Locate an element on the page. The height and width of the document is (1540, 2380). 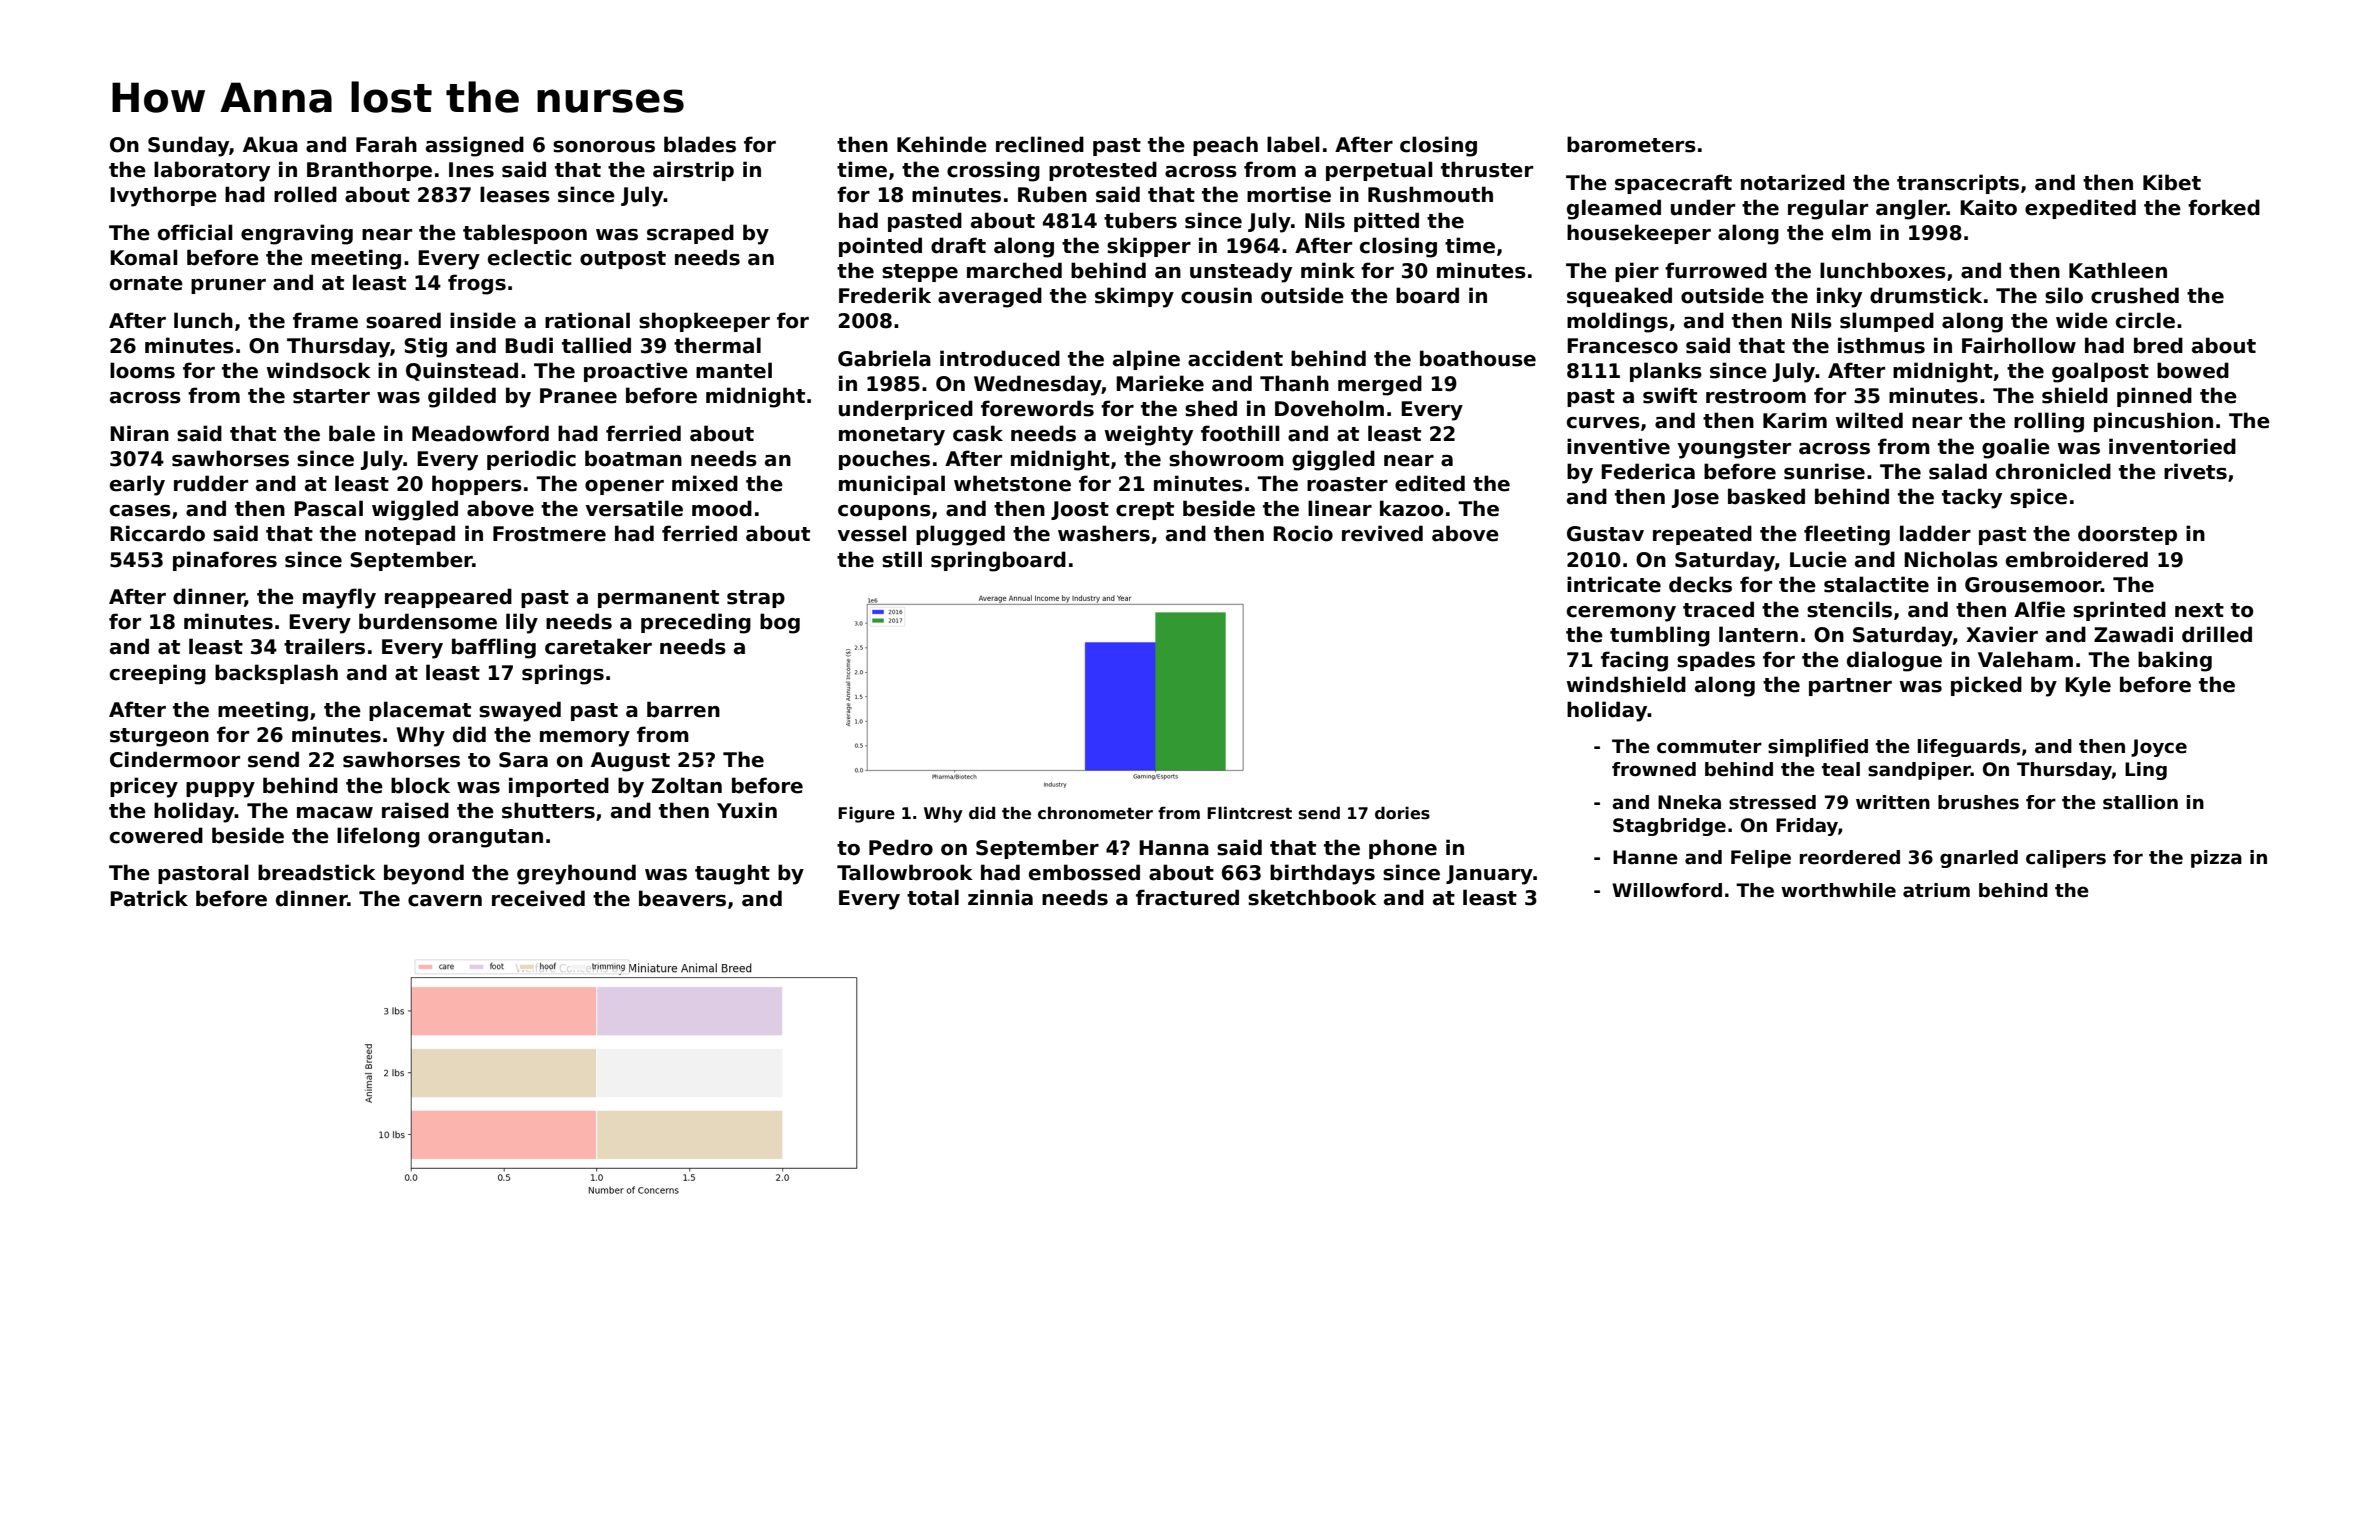
pinned is located at coordinates (2154, 397).
